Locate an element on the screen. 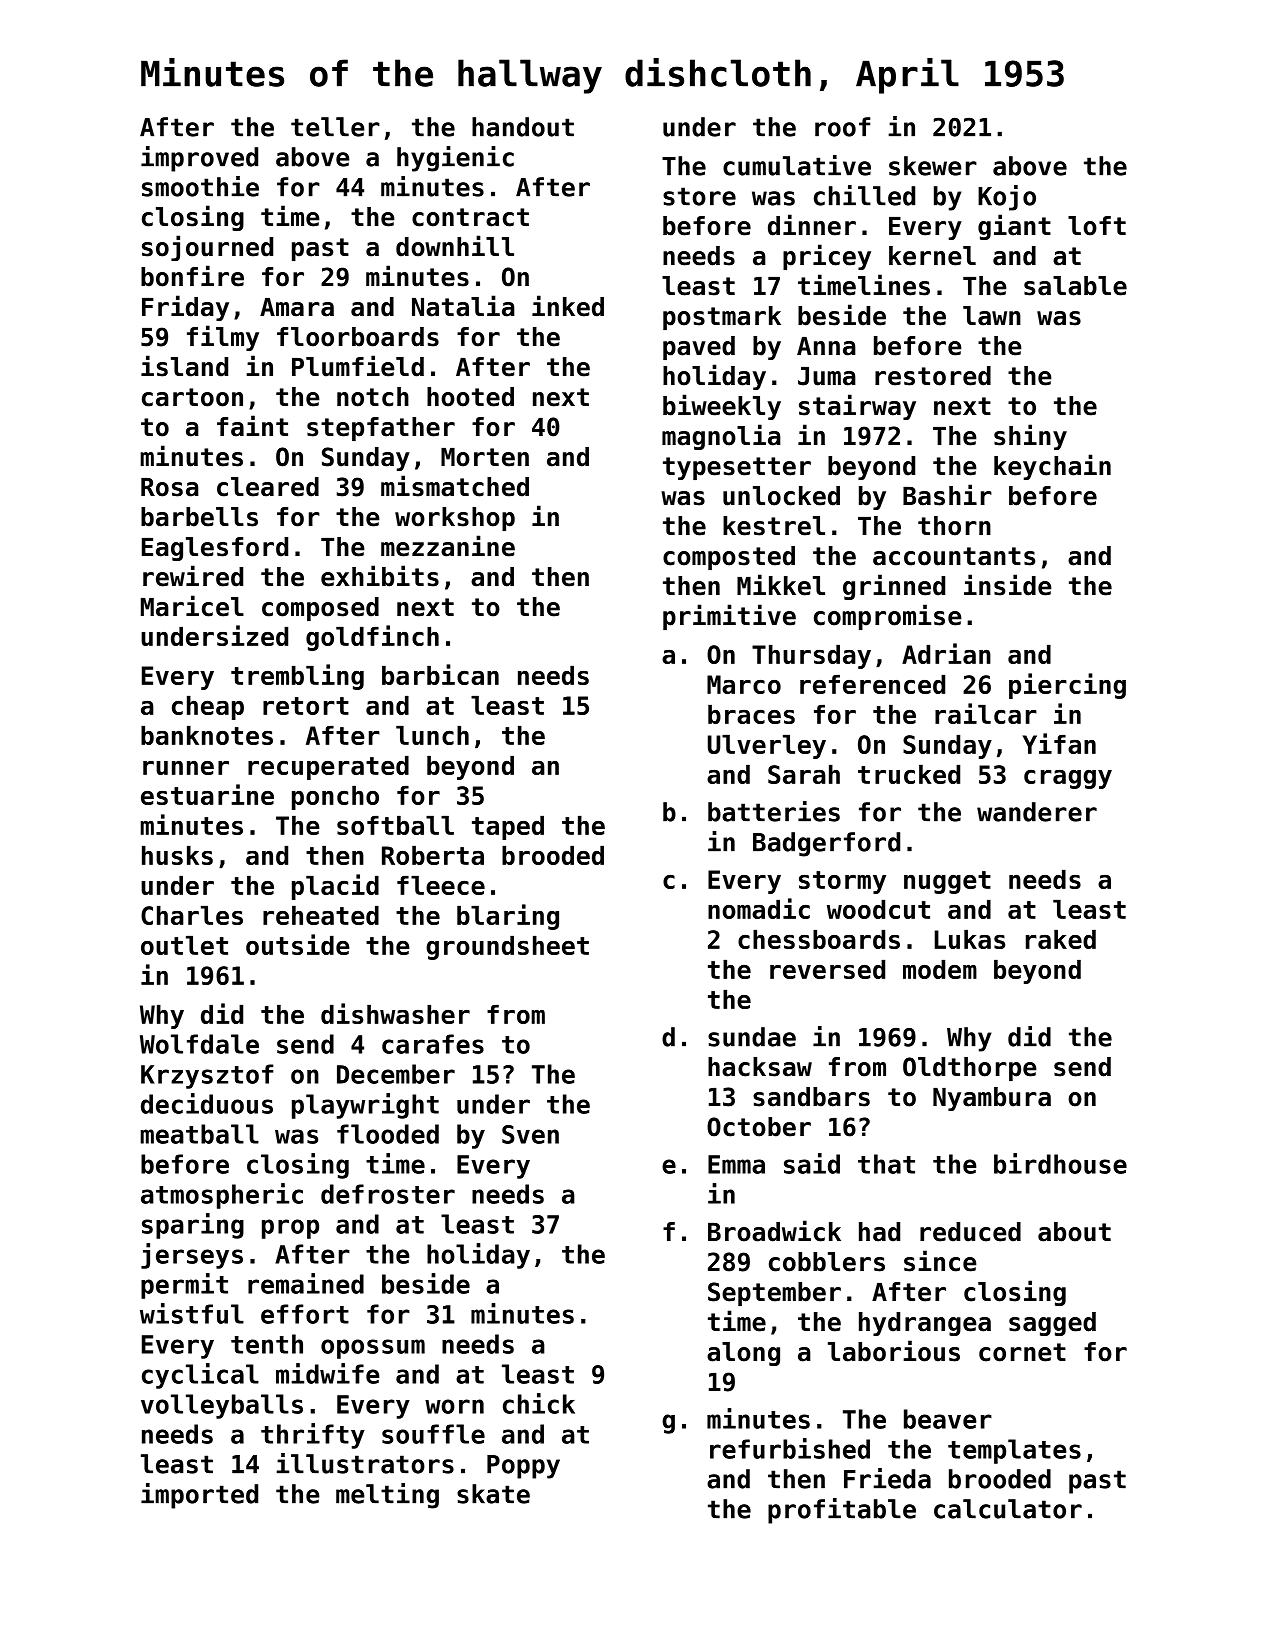 Image resolution: width=1274 pixels, height=1649 pixels. hygienic is located at coordinates (455, 159).
